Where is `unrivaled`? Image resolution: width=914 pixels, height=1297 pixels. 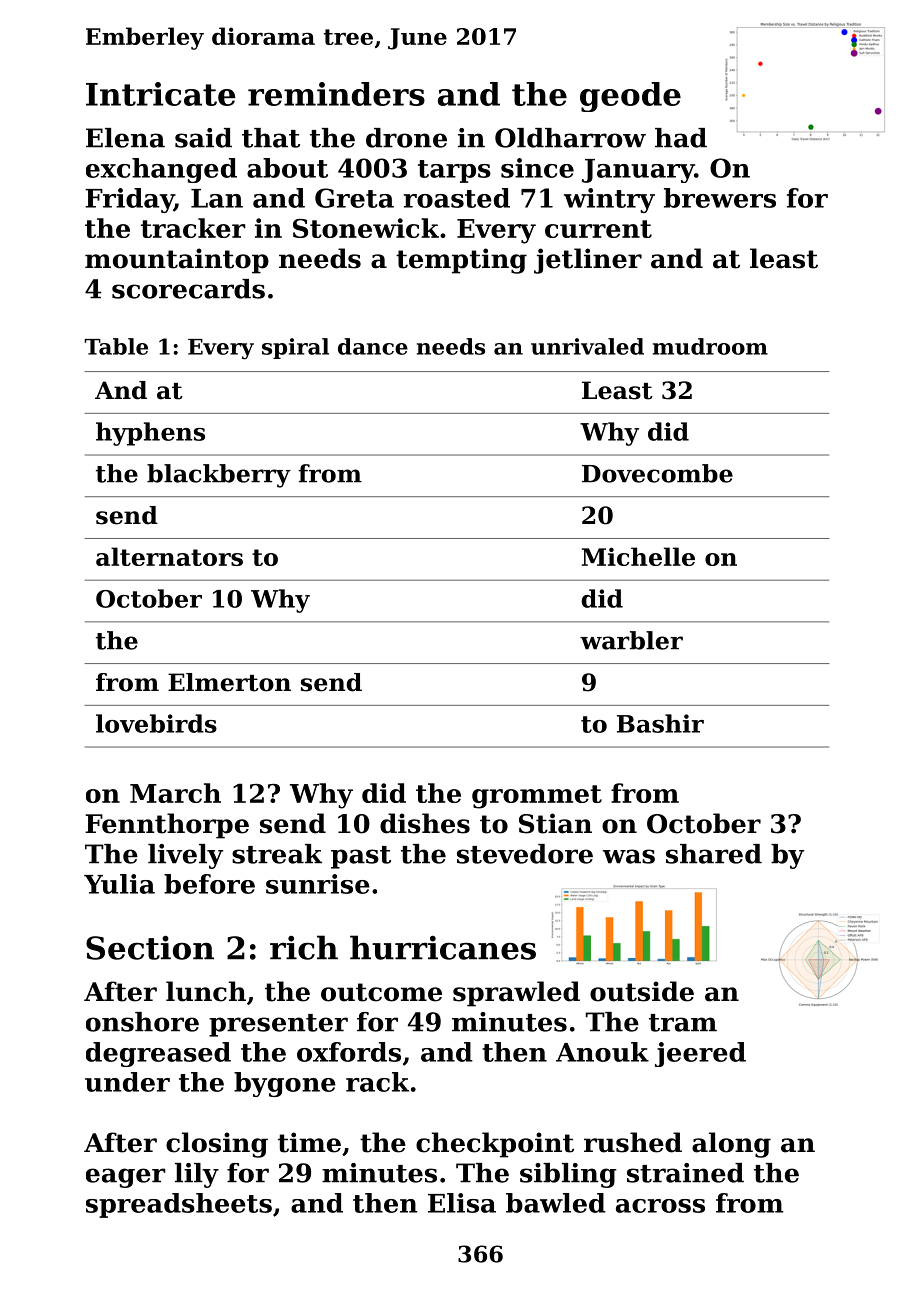
unrivaled is located at coordinates (587, 346).
